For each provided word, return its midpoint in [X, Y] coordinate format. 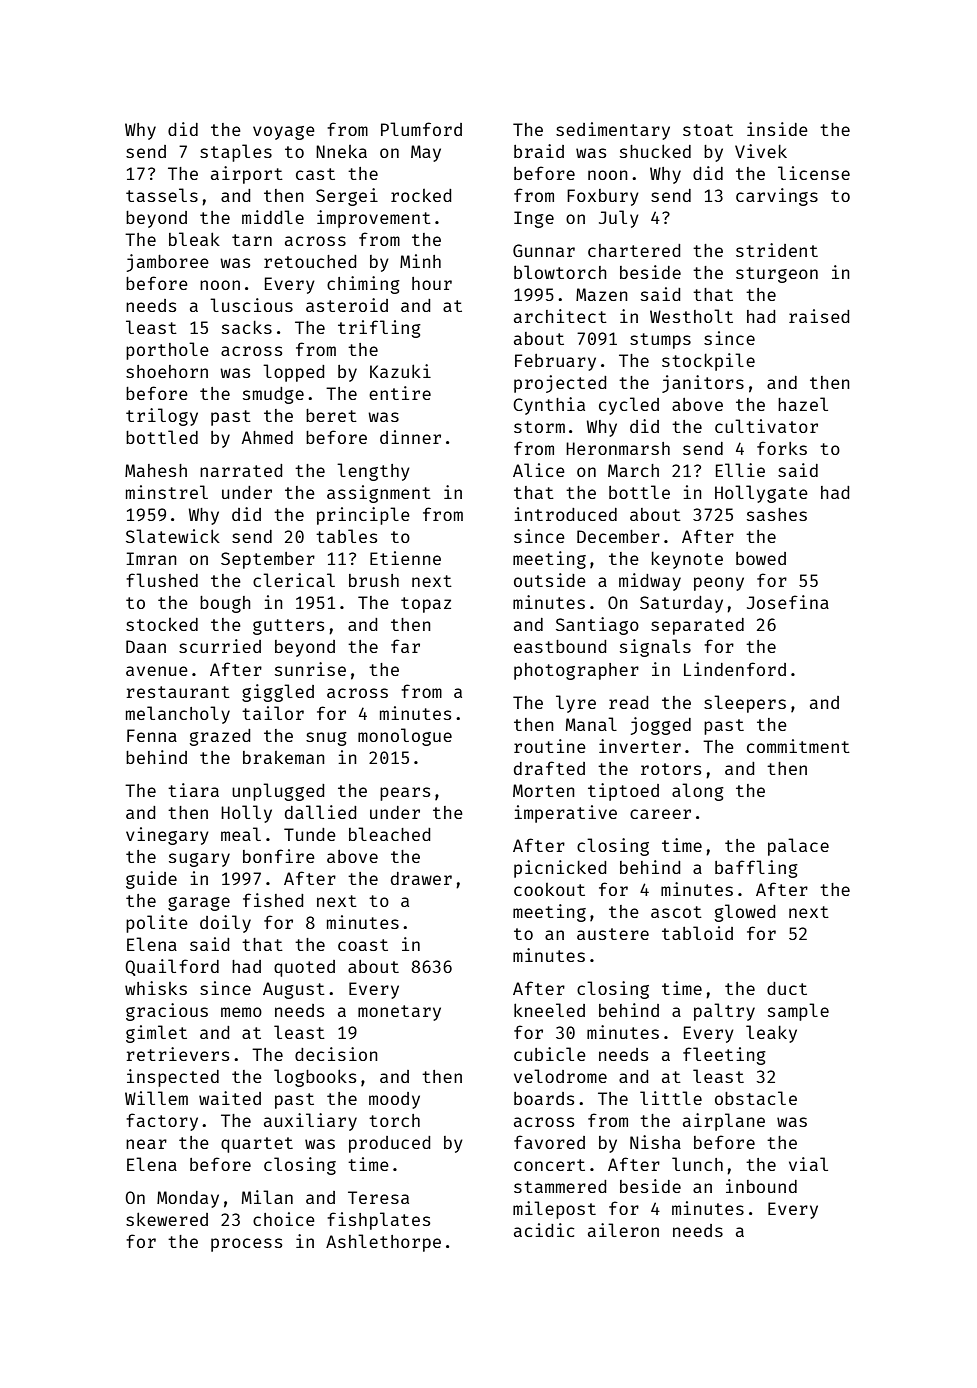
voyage [284, 133]
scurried [220, 646]
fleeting [724, 1056]
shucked [655, 151]
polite [157, 924]
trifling [379, 329]
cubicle [550, 1054]
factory [162, 1122]
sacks [247, 327]
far [405, 646]
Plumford [421, 129]
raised [819, 316]
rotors [671, 769]
